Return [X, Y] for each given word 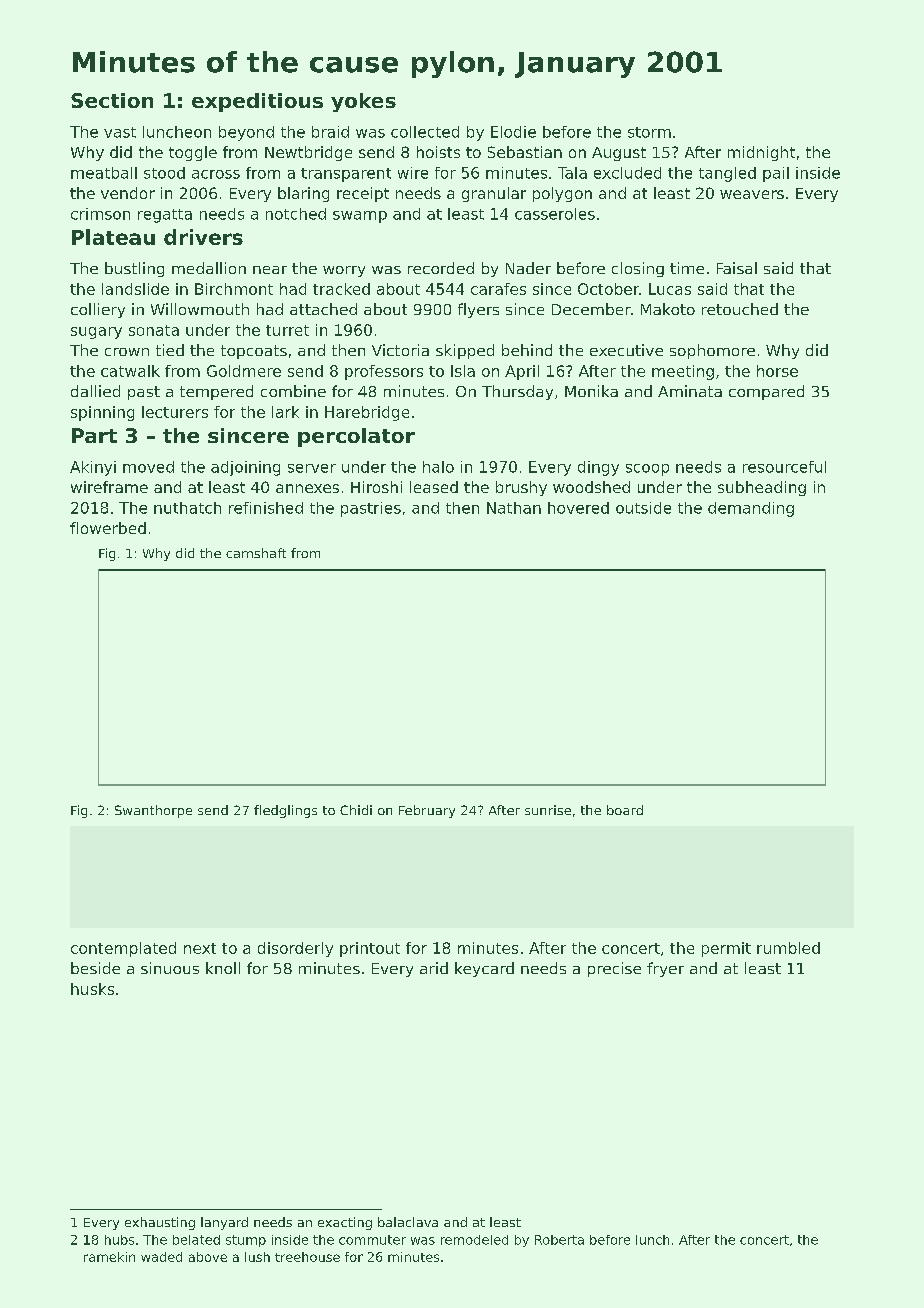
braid [330, 132]
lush [257, 1257]
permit [726, 949]
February [427, 811]
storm [649, 132]
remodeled [474, 1240]
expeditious [257, 102]
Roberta [559, 1240]
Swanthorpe [153, 811]
